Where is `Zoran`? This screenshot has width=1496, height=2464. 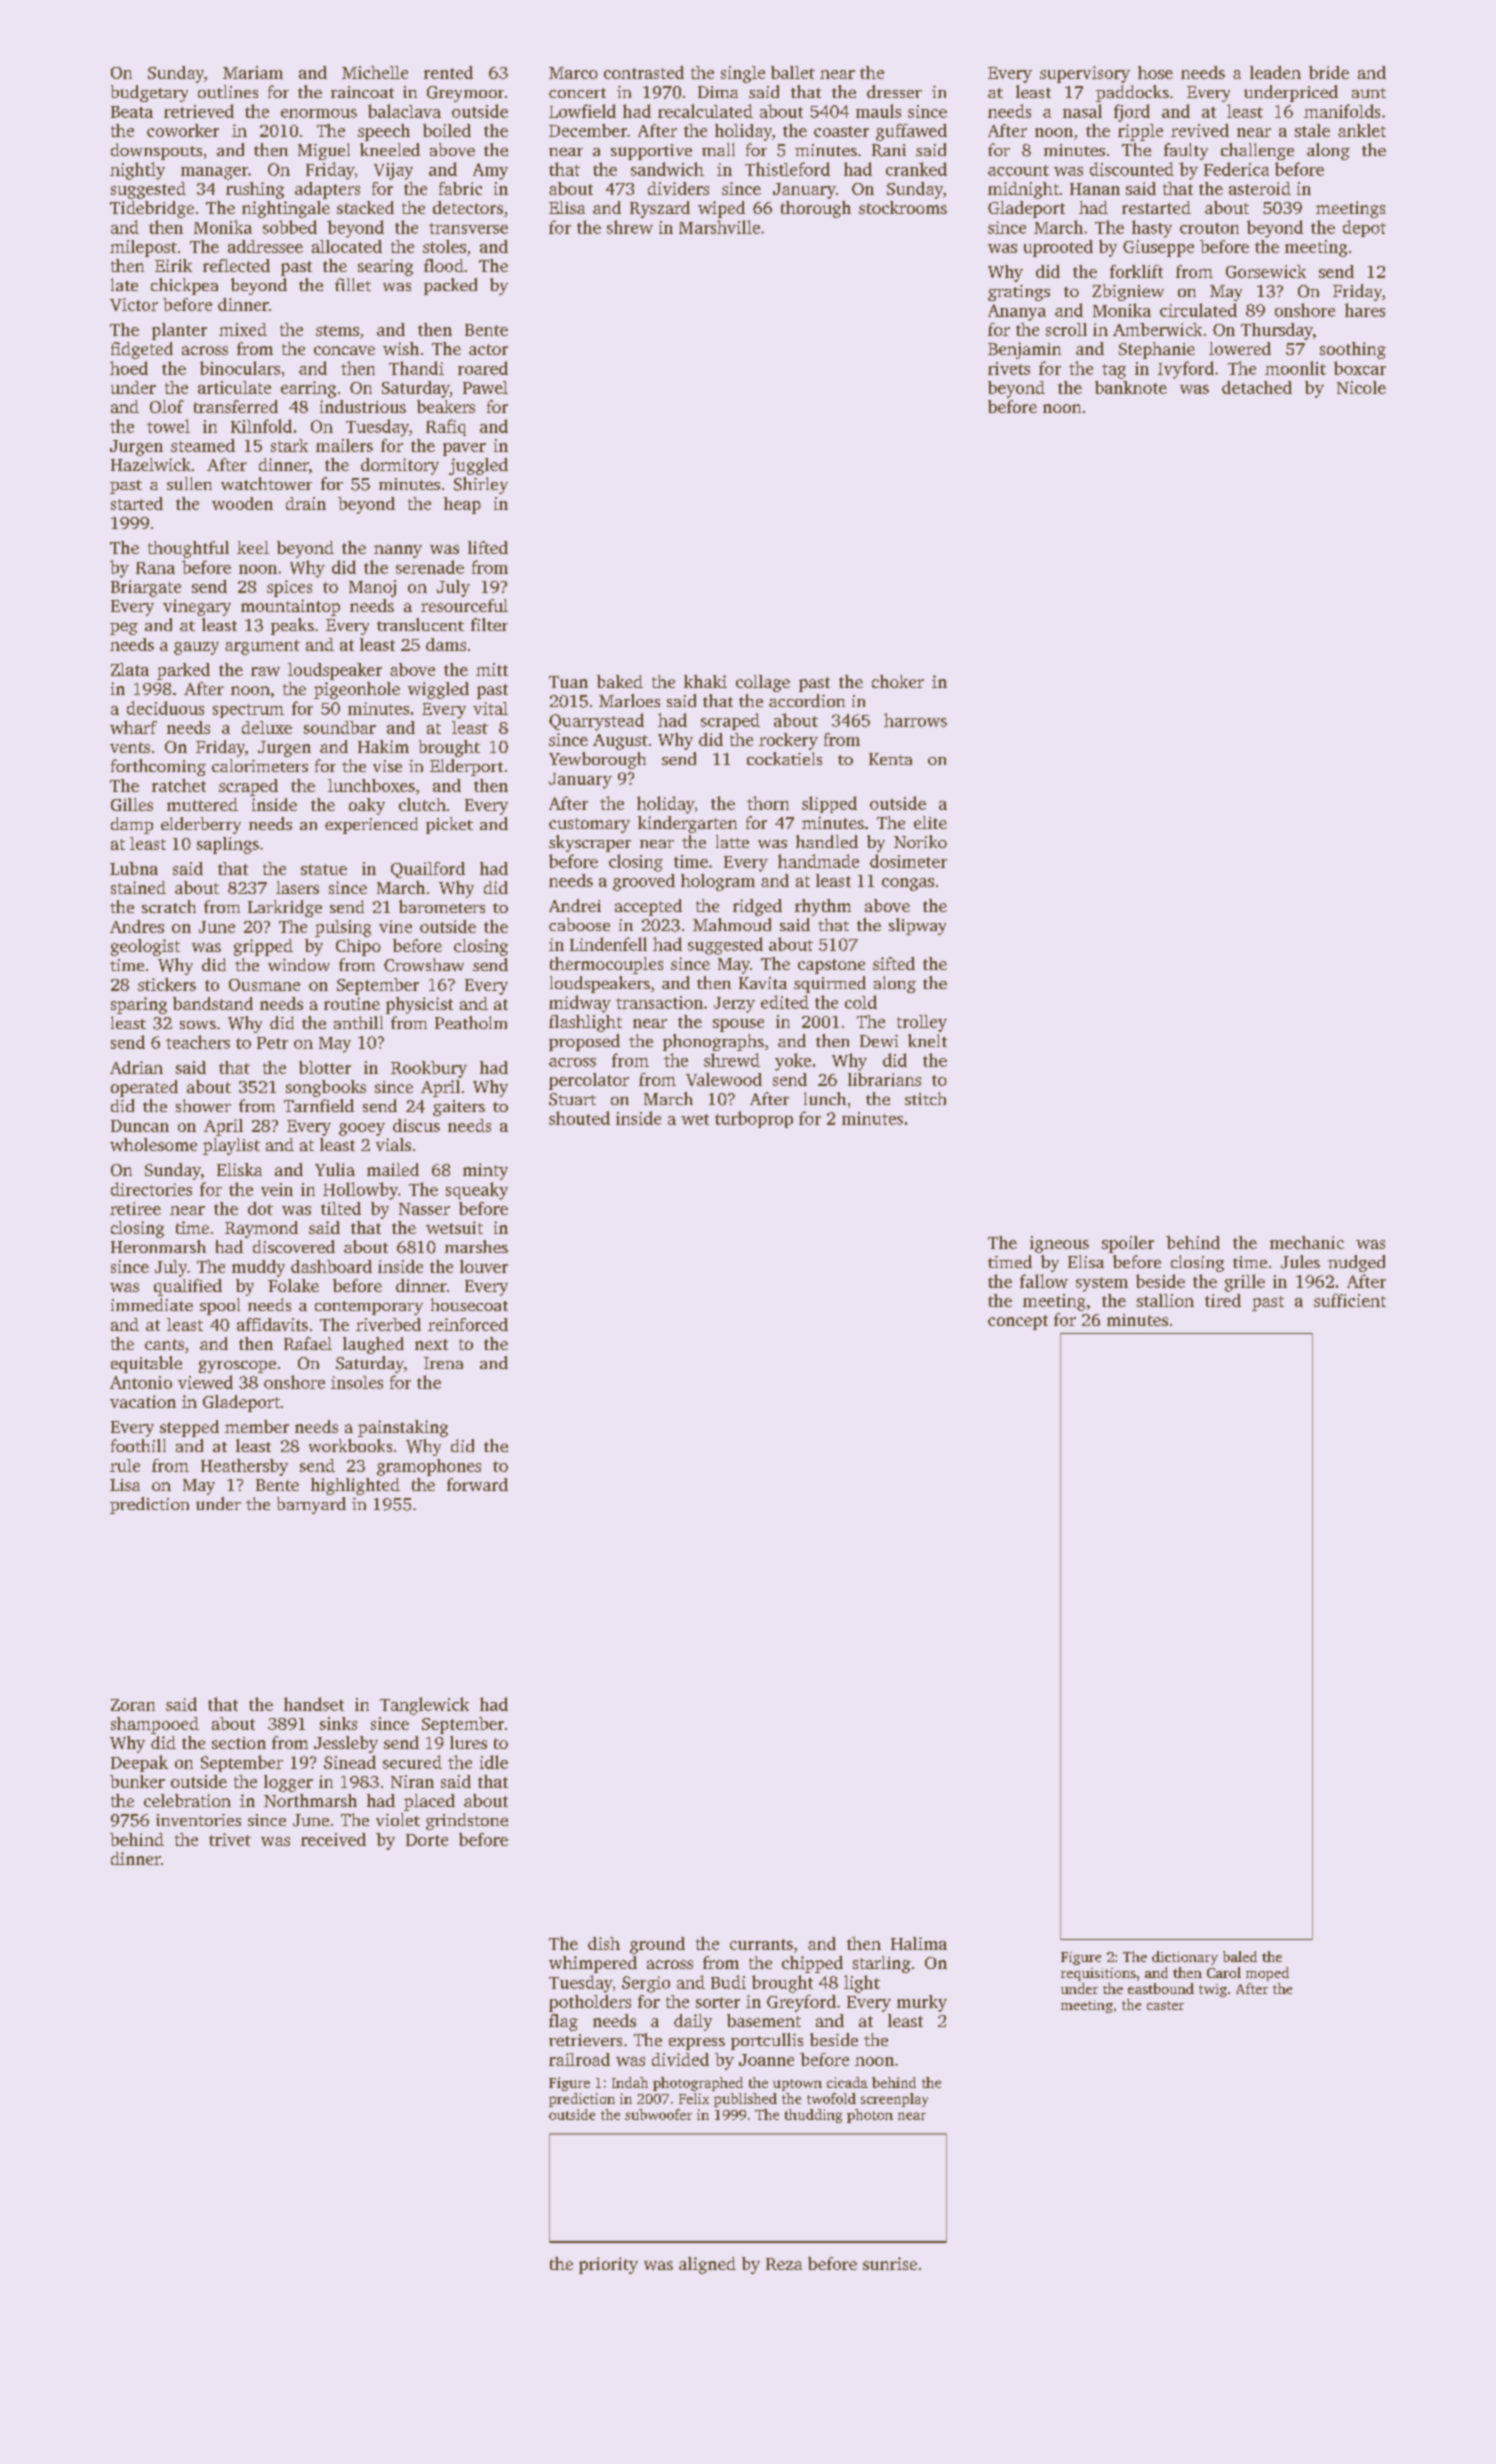
Zoran is located at coordinates (133, 1705).
